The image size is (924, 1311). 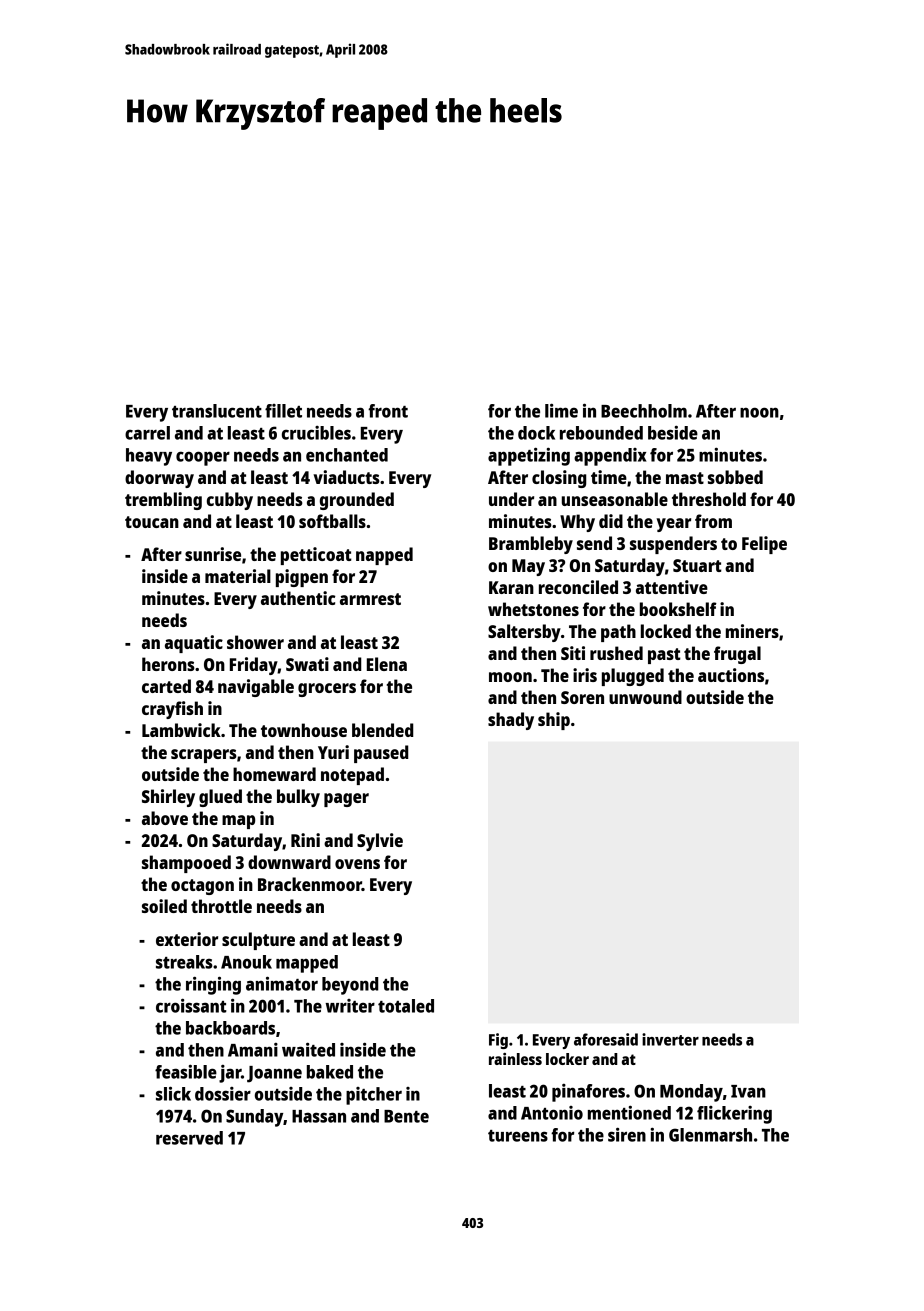 I want to click on attentive, so click(x=672, y=587).
